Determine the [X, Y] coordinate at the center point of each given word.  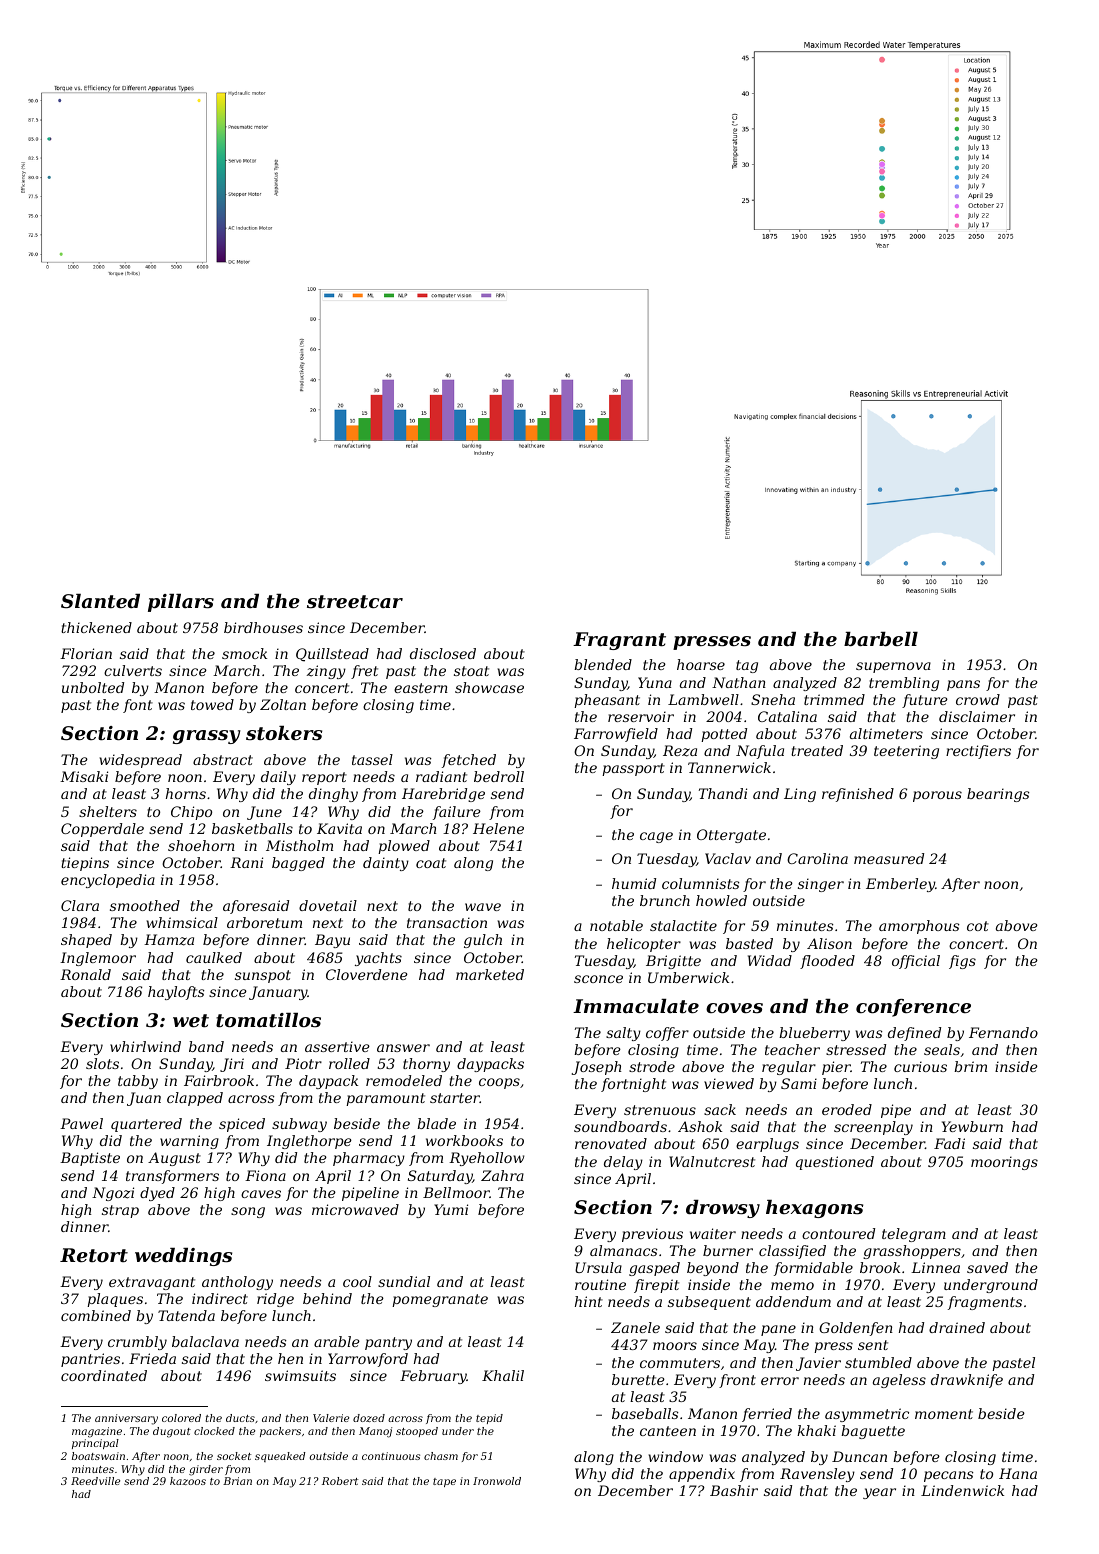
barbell [881, 639]
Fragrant [619, 641]
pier [836, 1068]
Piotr [303, 1063]
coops [499, 1083]
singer [821, 885]
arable [337, 1341]
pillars [181, 603]
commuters [680, 1363]
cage [656, 837]
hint [589, 1301]
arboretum [264, 922]
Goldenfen [856, 1329]
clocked [214, 1431]
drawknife [967, 1381]
